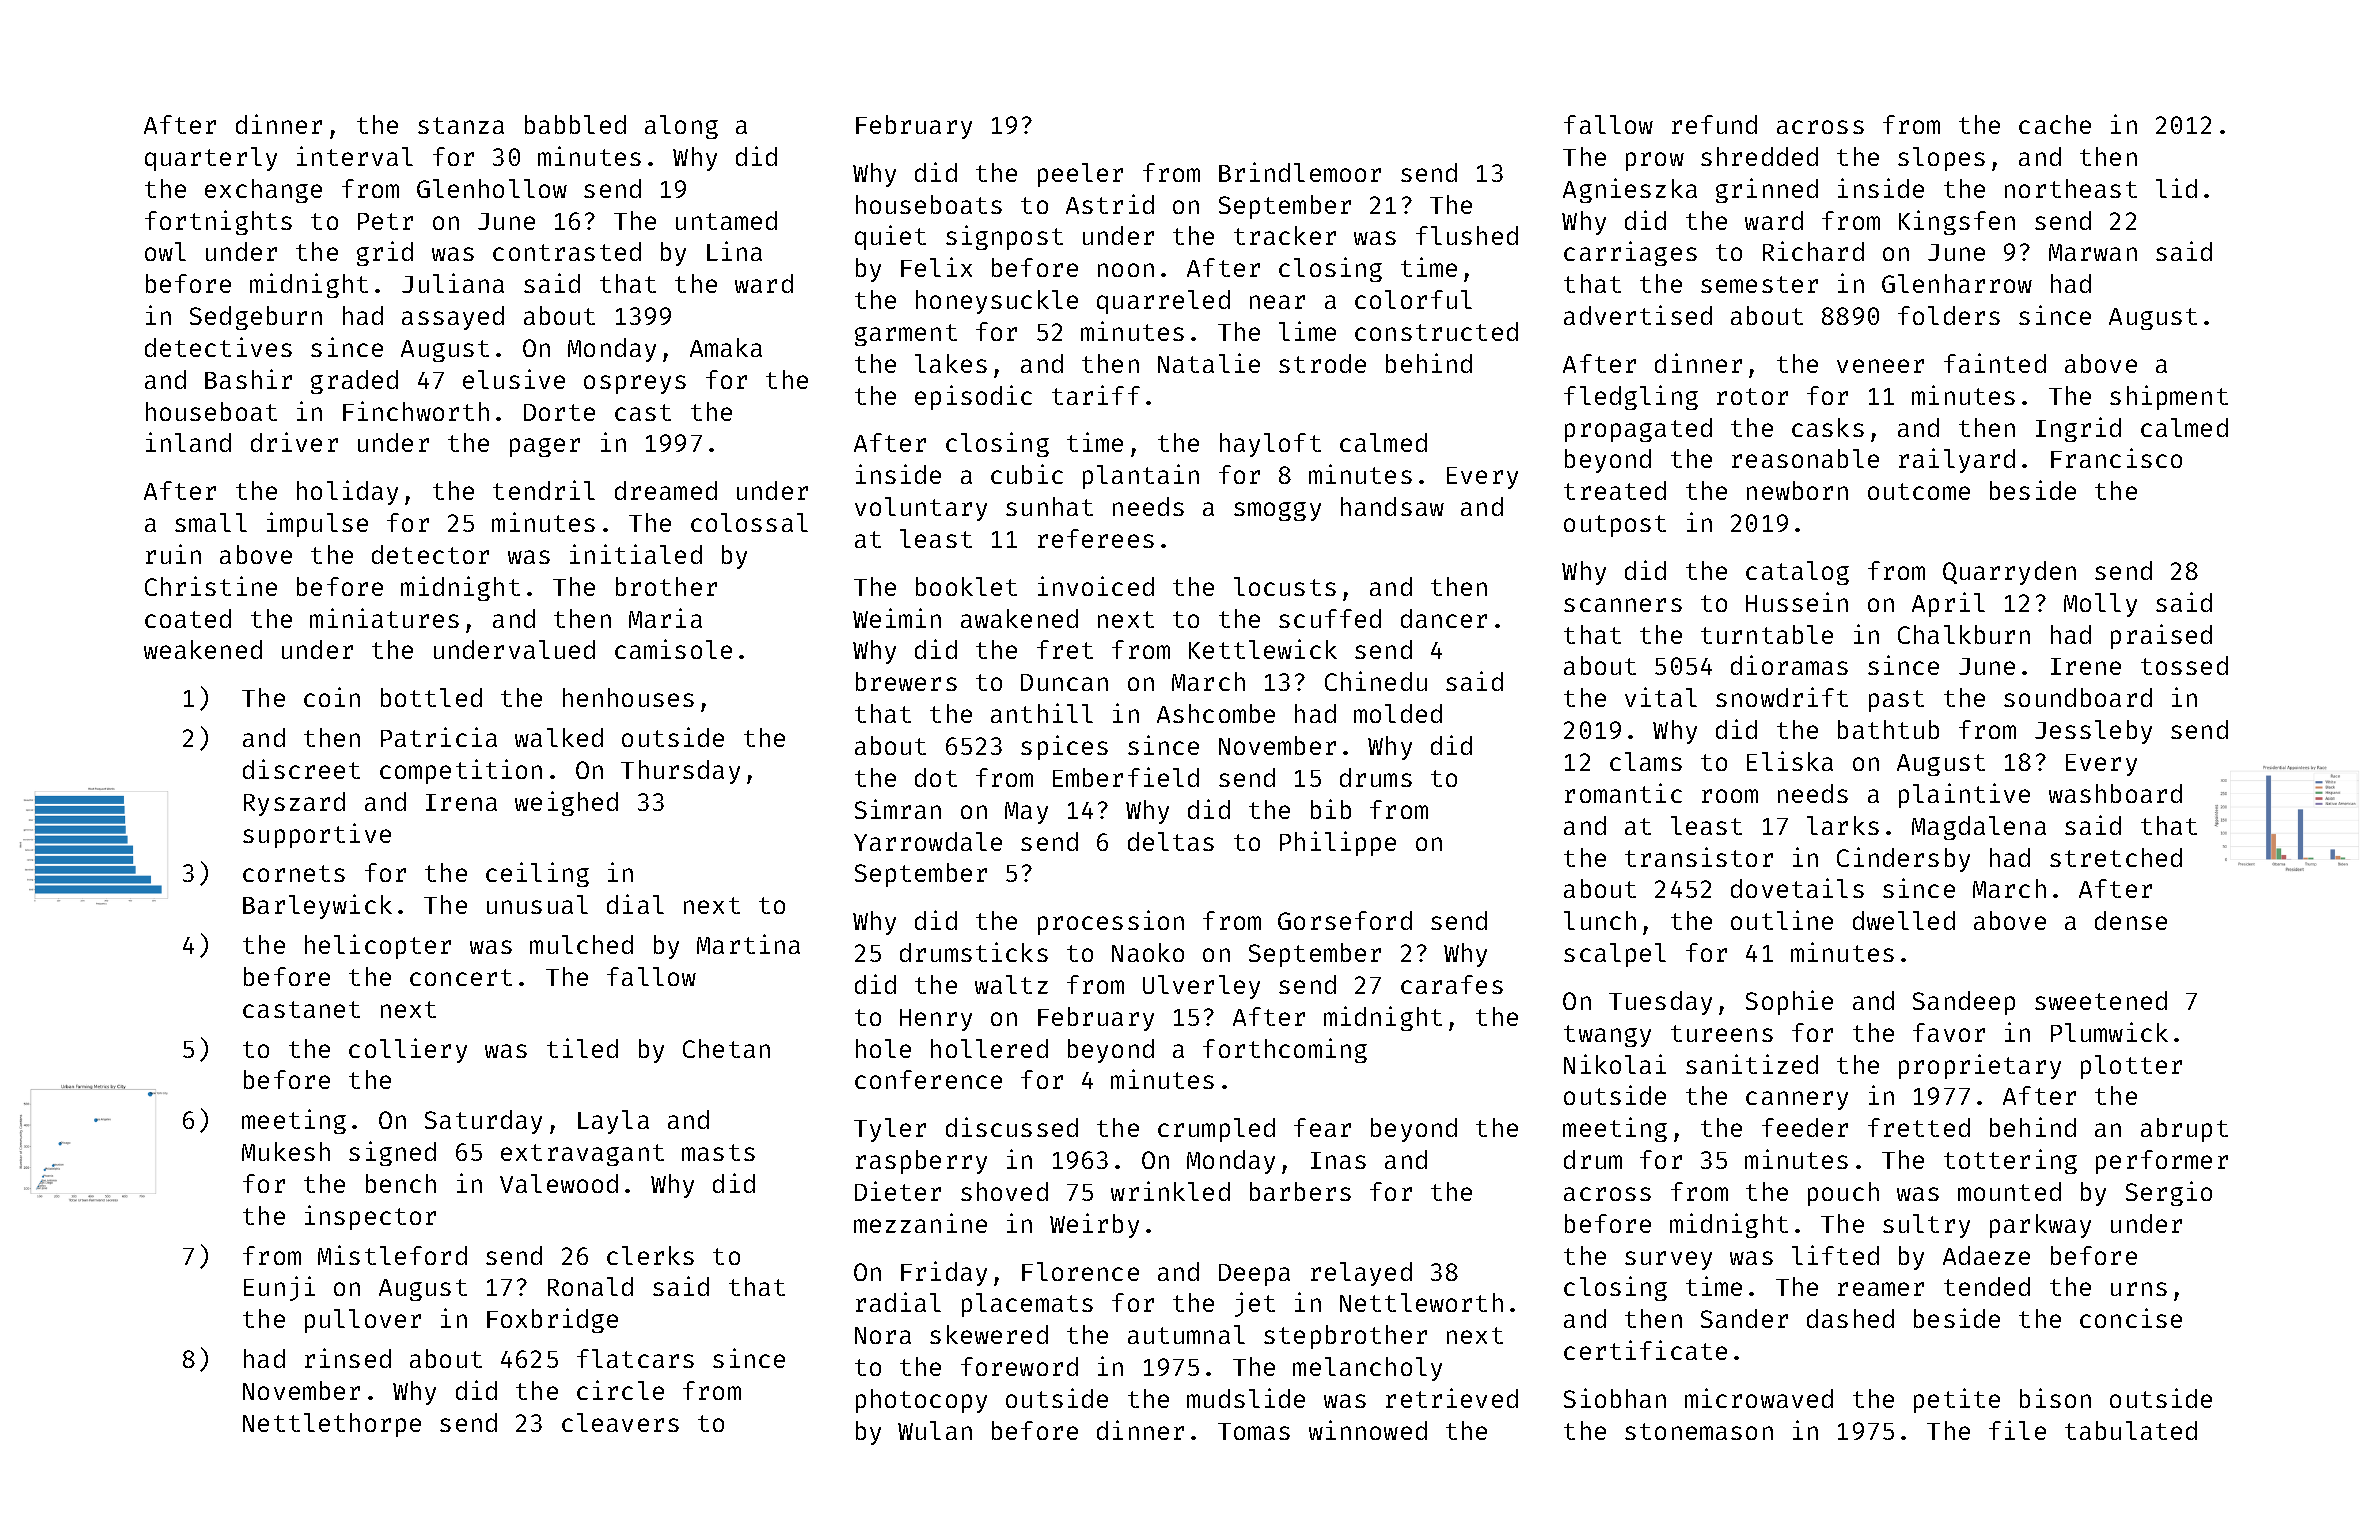 The height and width of the screenshot is (1540, 2380). What do you see at coordinates (575, 124) in the screenshot?
I see `babbled` at bounding box center [575, 124].
